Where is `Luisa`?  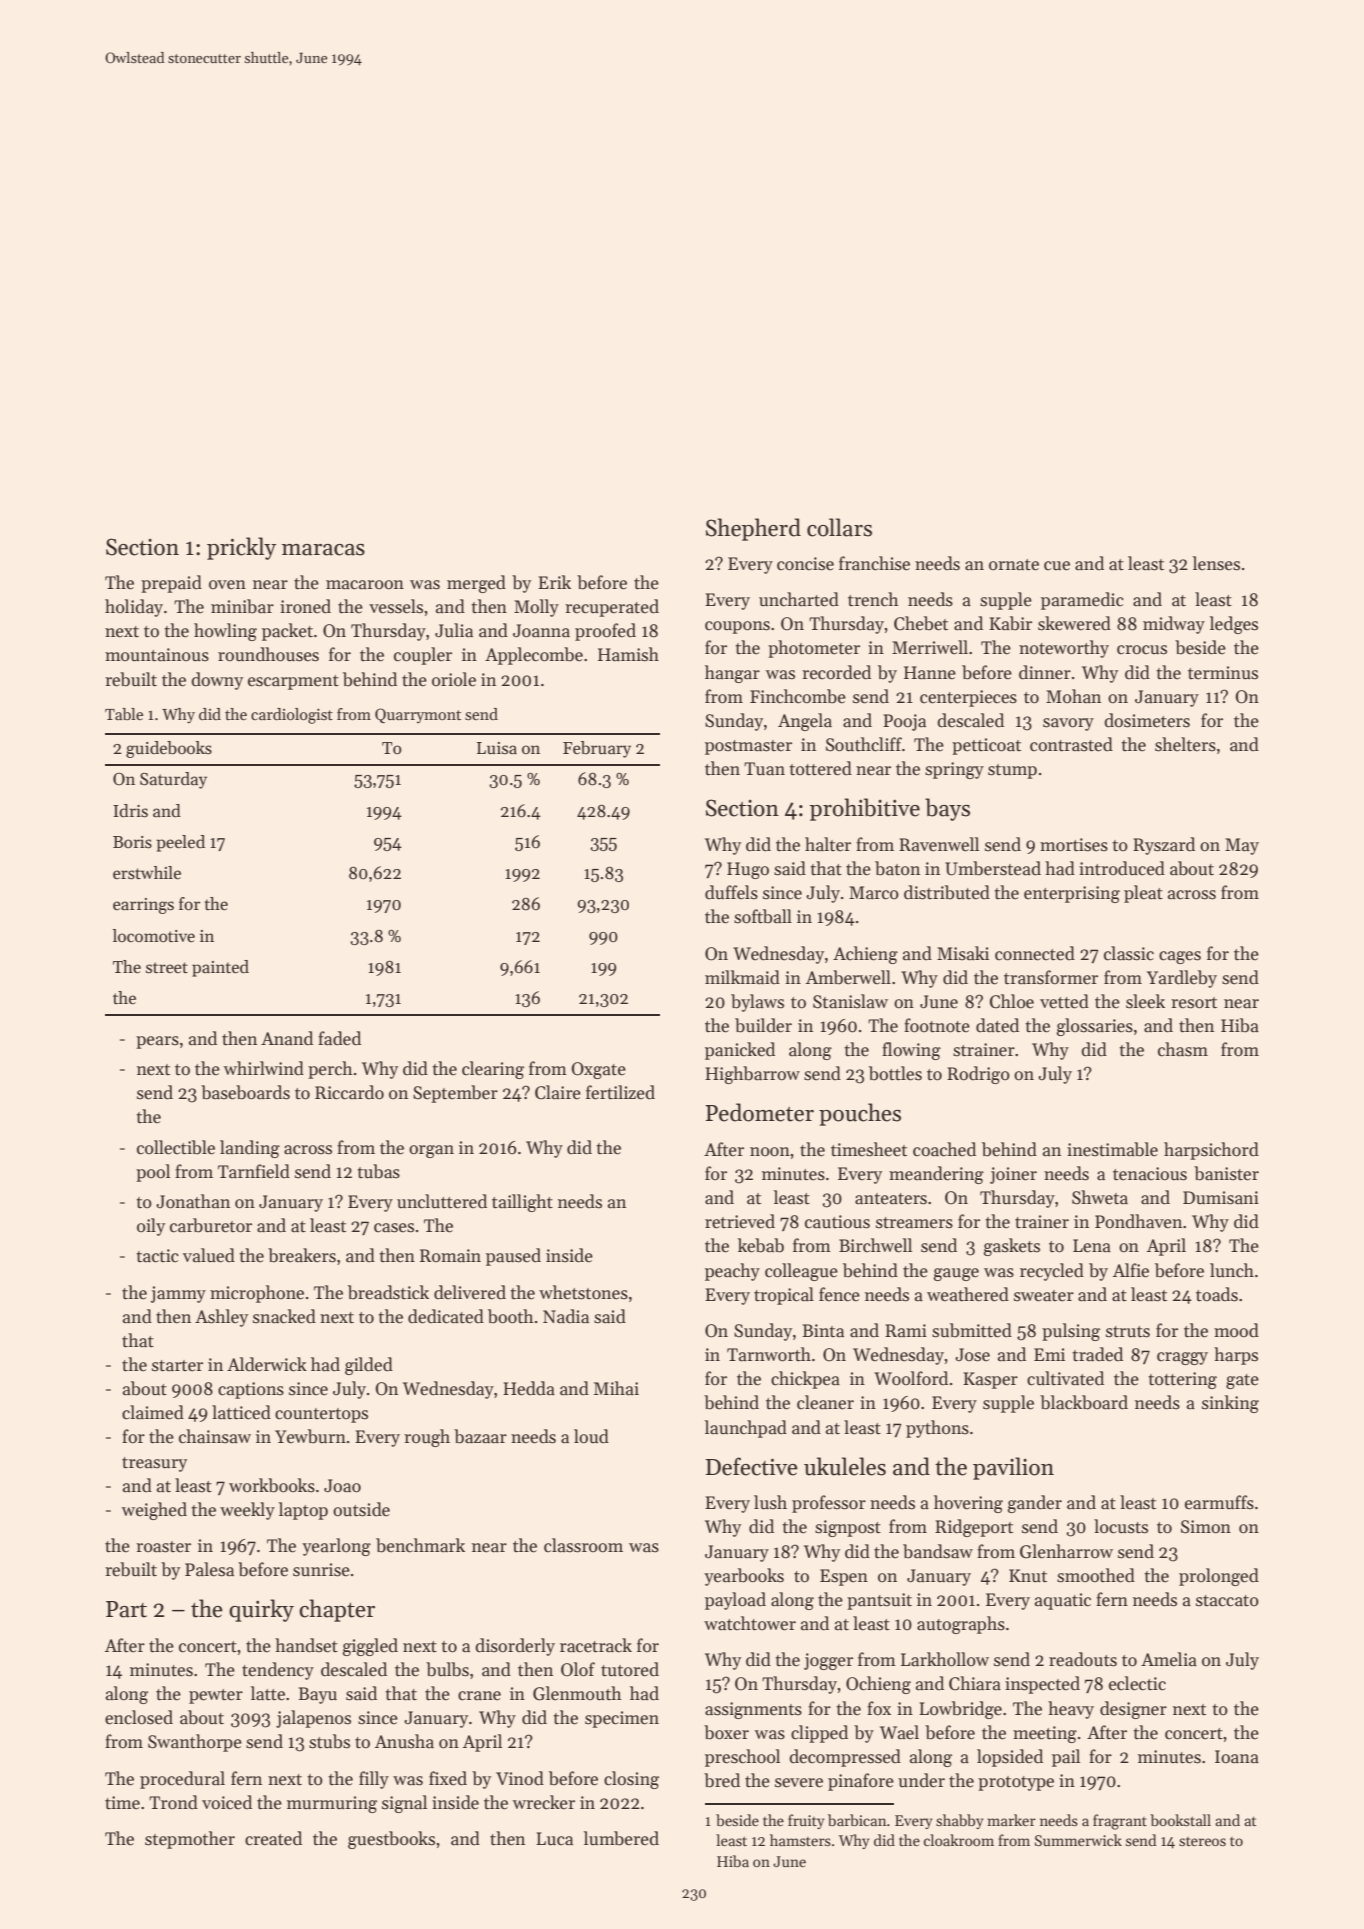 Luisa is located at coordinates (497, 748).
